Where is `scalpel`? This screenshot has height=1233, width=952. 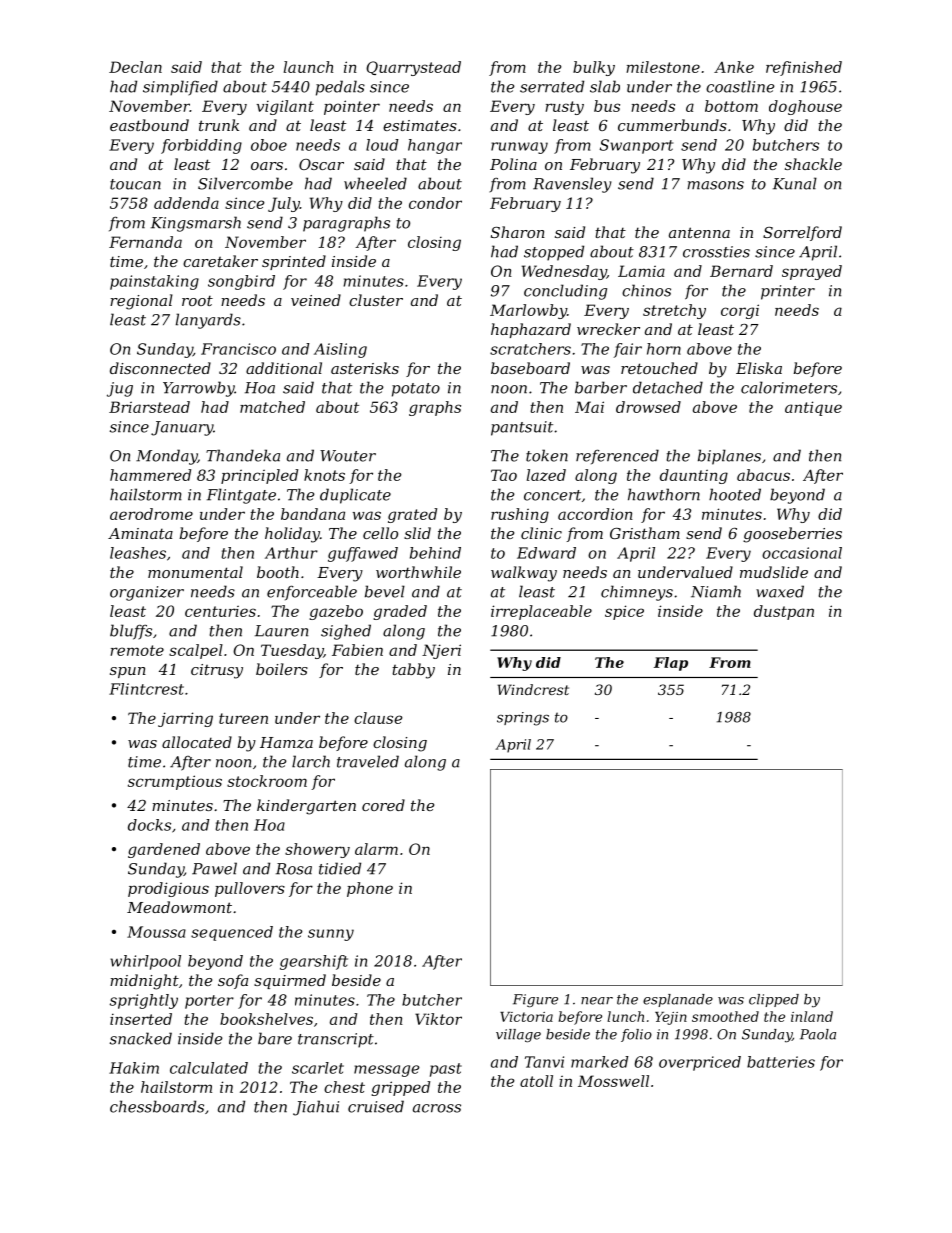
scalpel is located at coordinates (196, 651).
